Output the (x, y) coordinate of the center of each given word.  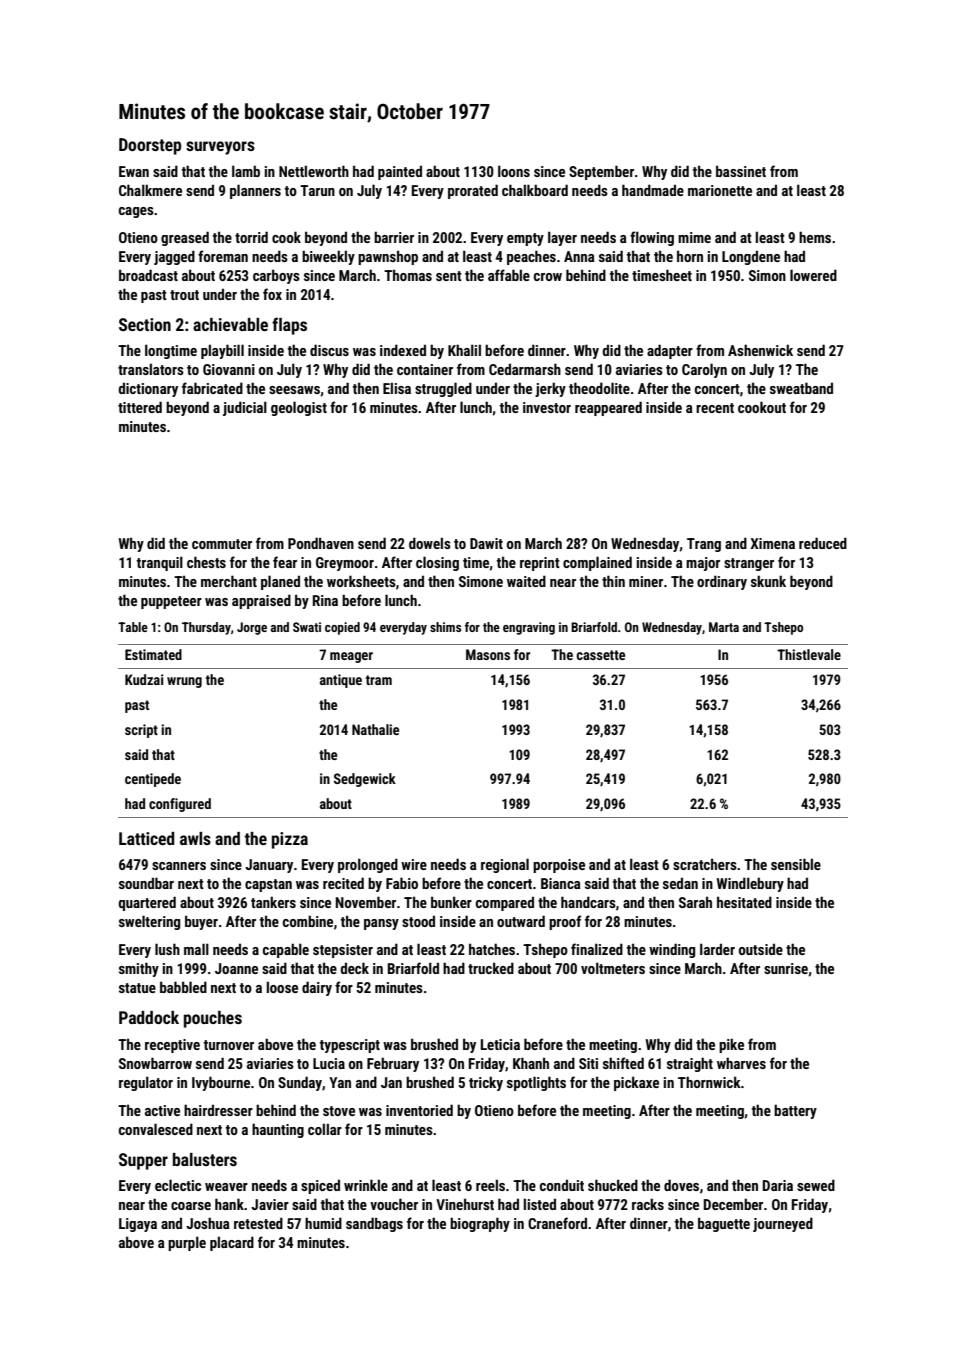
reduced (823, 543)
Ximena (772, 543)
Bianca (561, 883)
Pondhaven (321, 543)
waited (526, 581)
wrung (184, 682)
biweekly (328, 257)
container (425, 369)
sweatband (801, 388)
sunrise (786, 968)
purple (187, 1243)
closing (437, 563)
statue (137, 988)
